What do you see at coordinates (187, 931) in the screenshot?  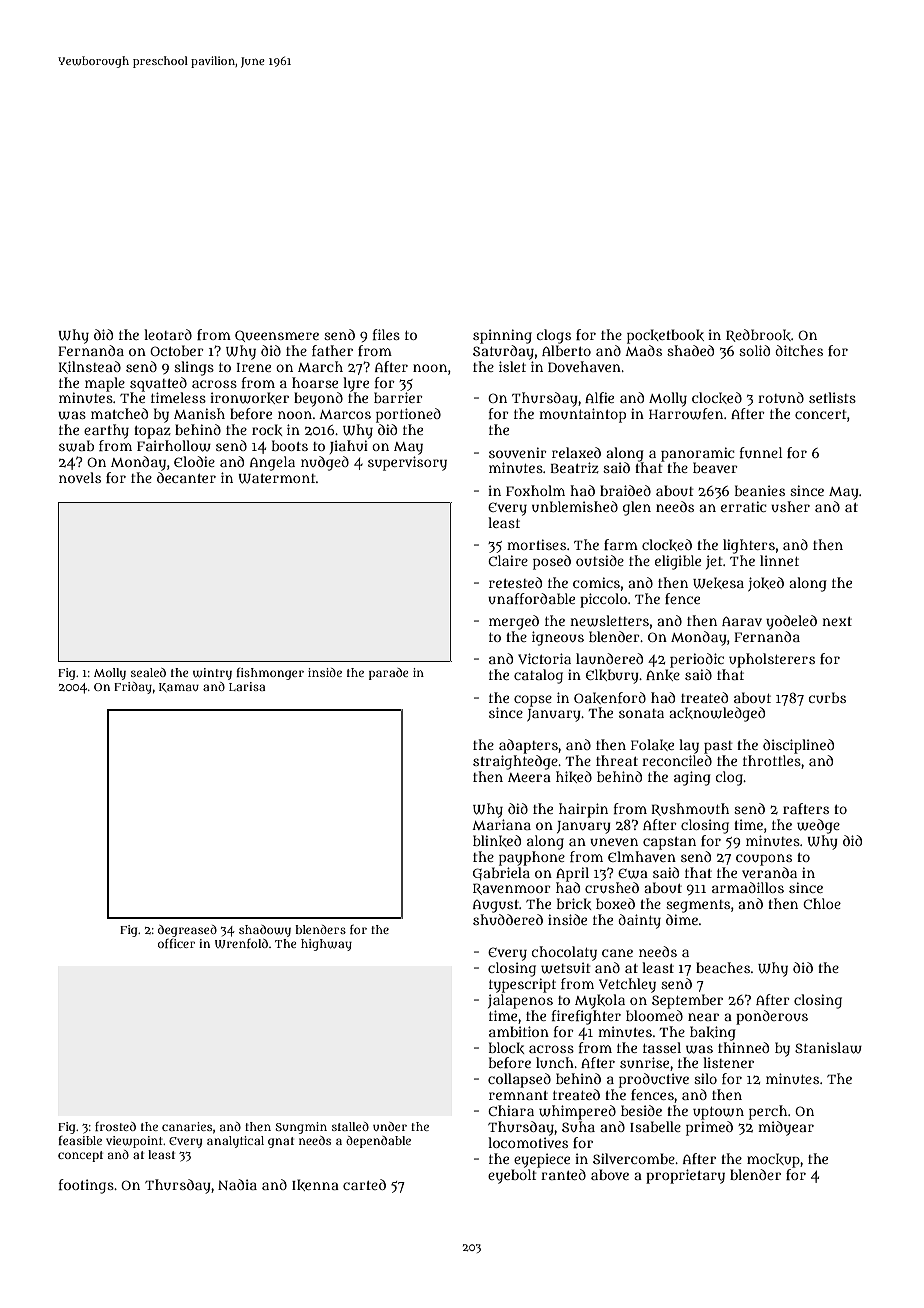 I see `degreased` at bounding box center [187, 931].
